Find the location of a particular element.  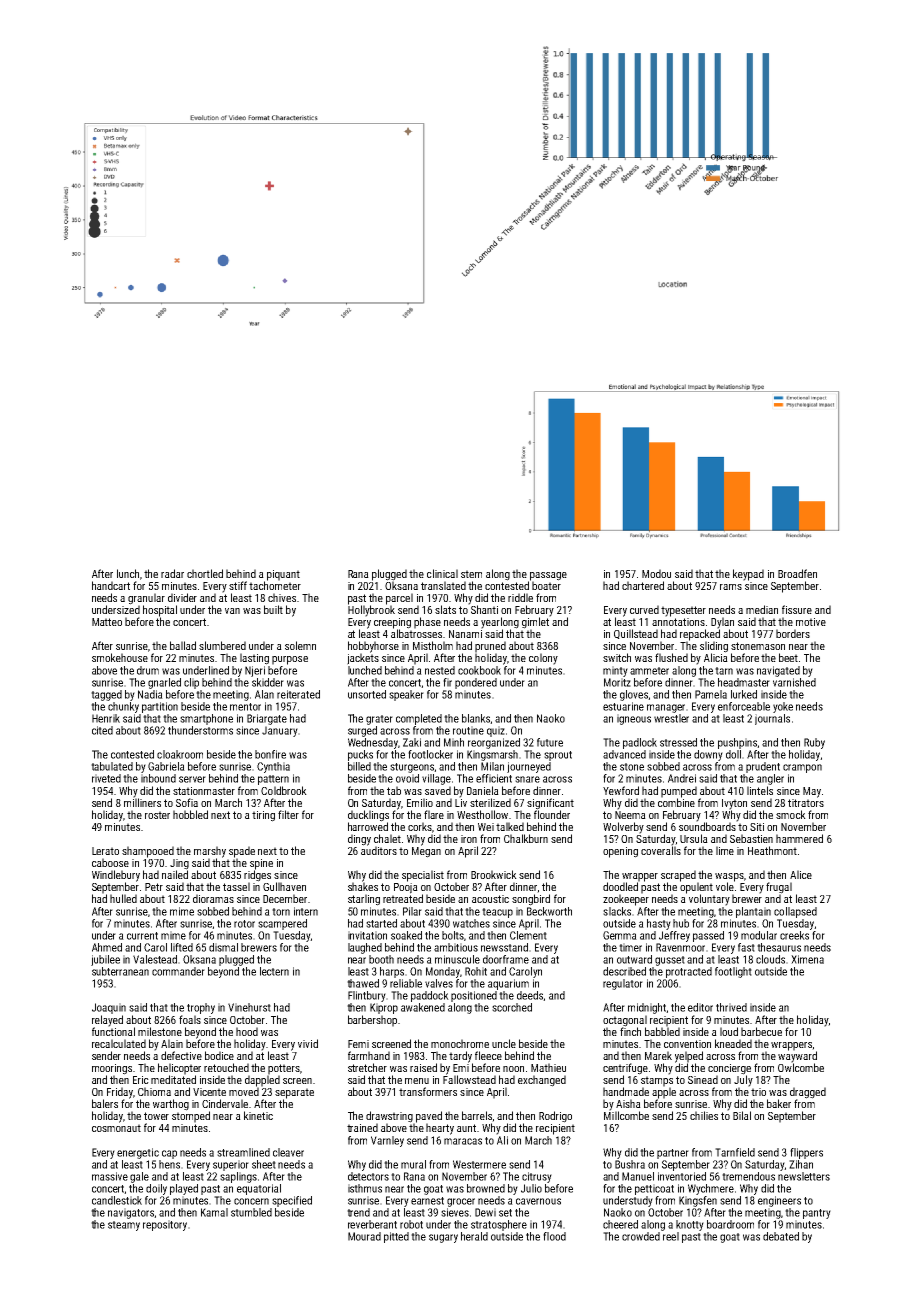

shakes is located at coordinates (363, 886).
